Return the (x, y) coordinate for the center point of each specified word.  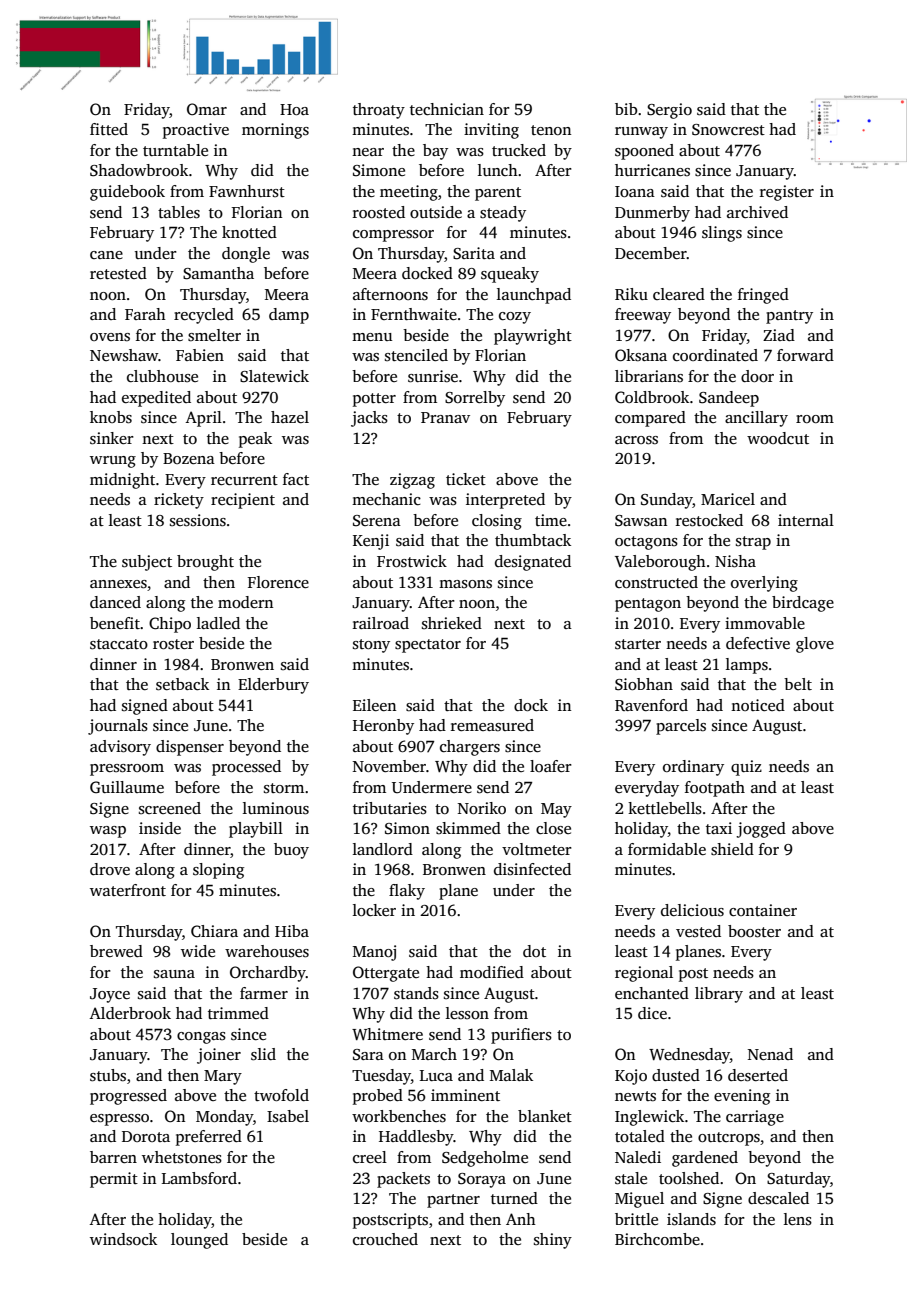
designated (533, 563)
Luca (436, 1075)
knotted (249, 232)
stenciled (416, 355)
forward (805, 355)
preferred (209, 1138)
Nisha (735, 561)
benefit (115, 623)
